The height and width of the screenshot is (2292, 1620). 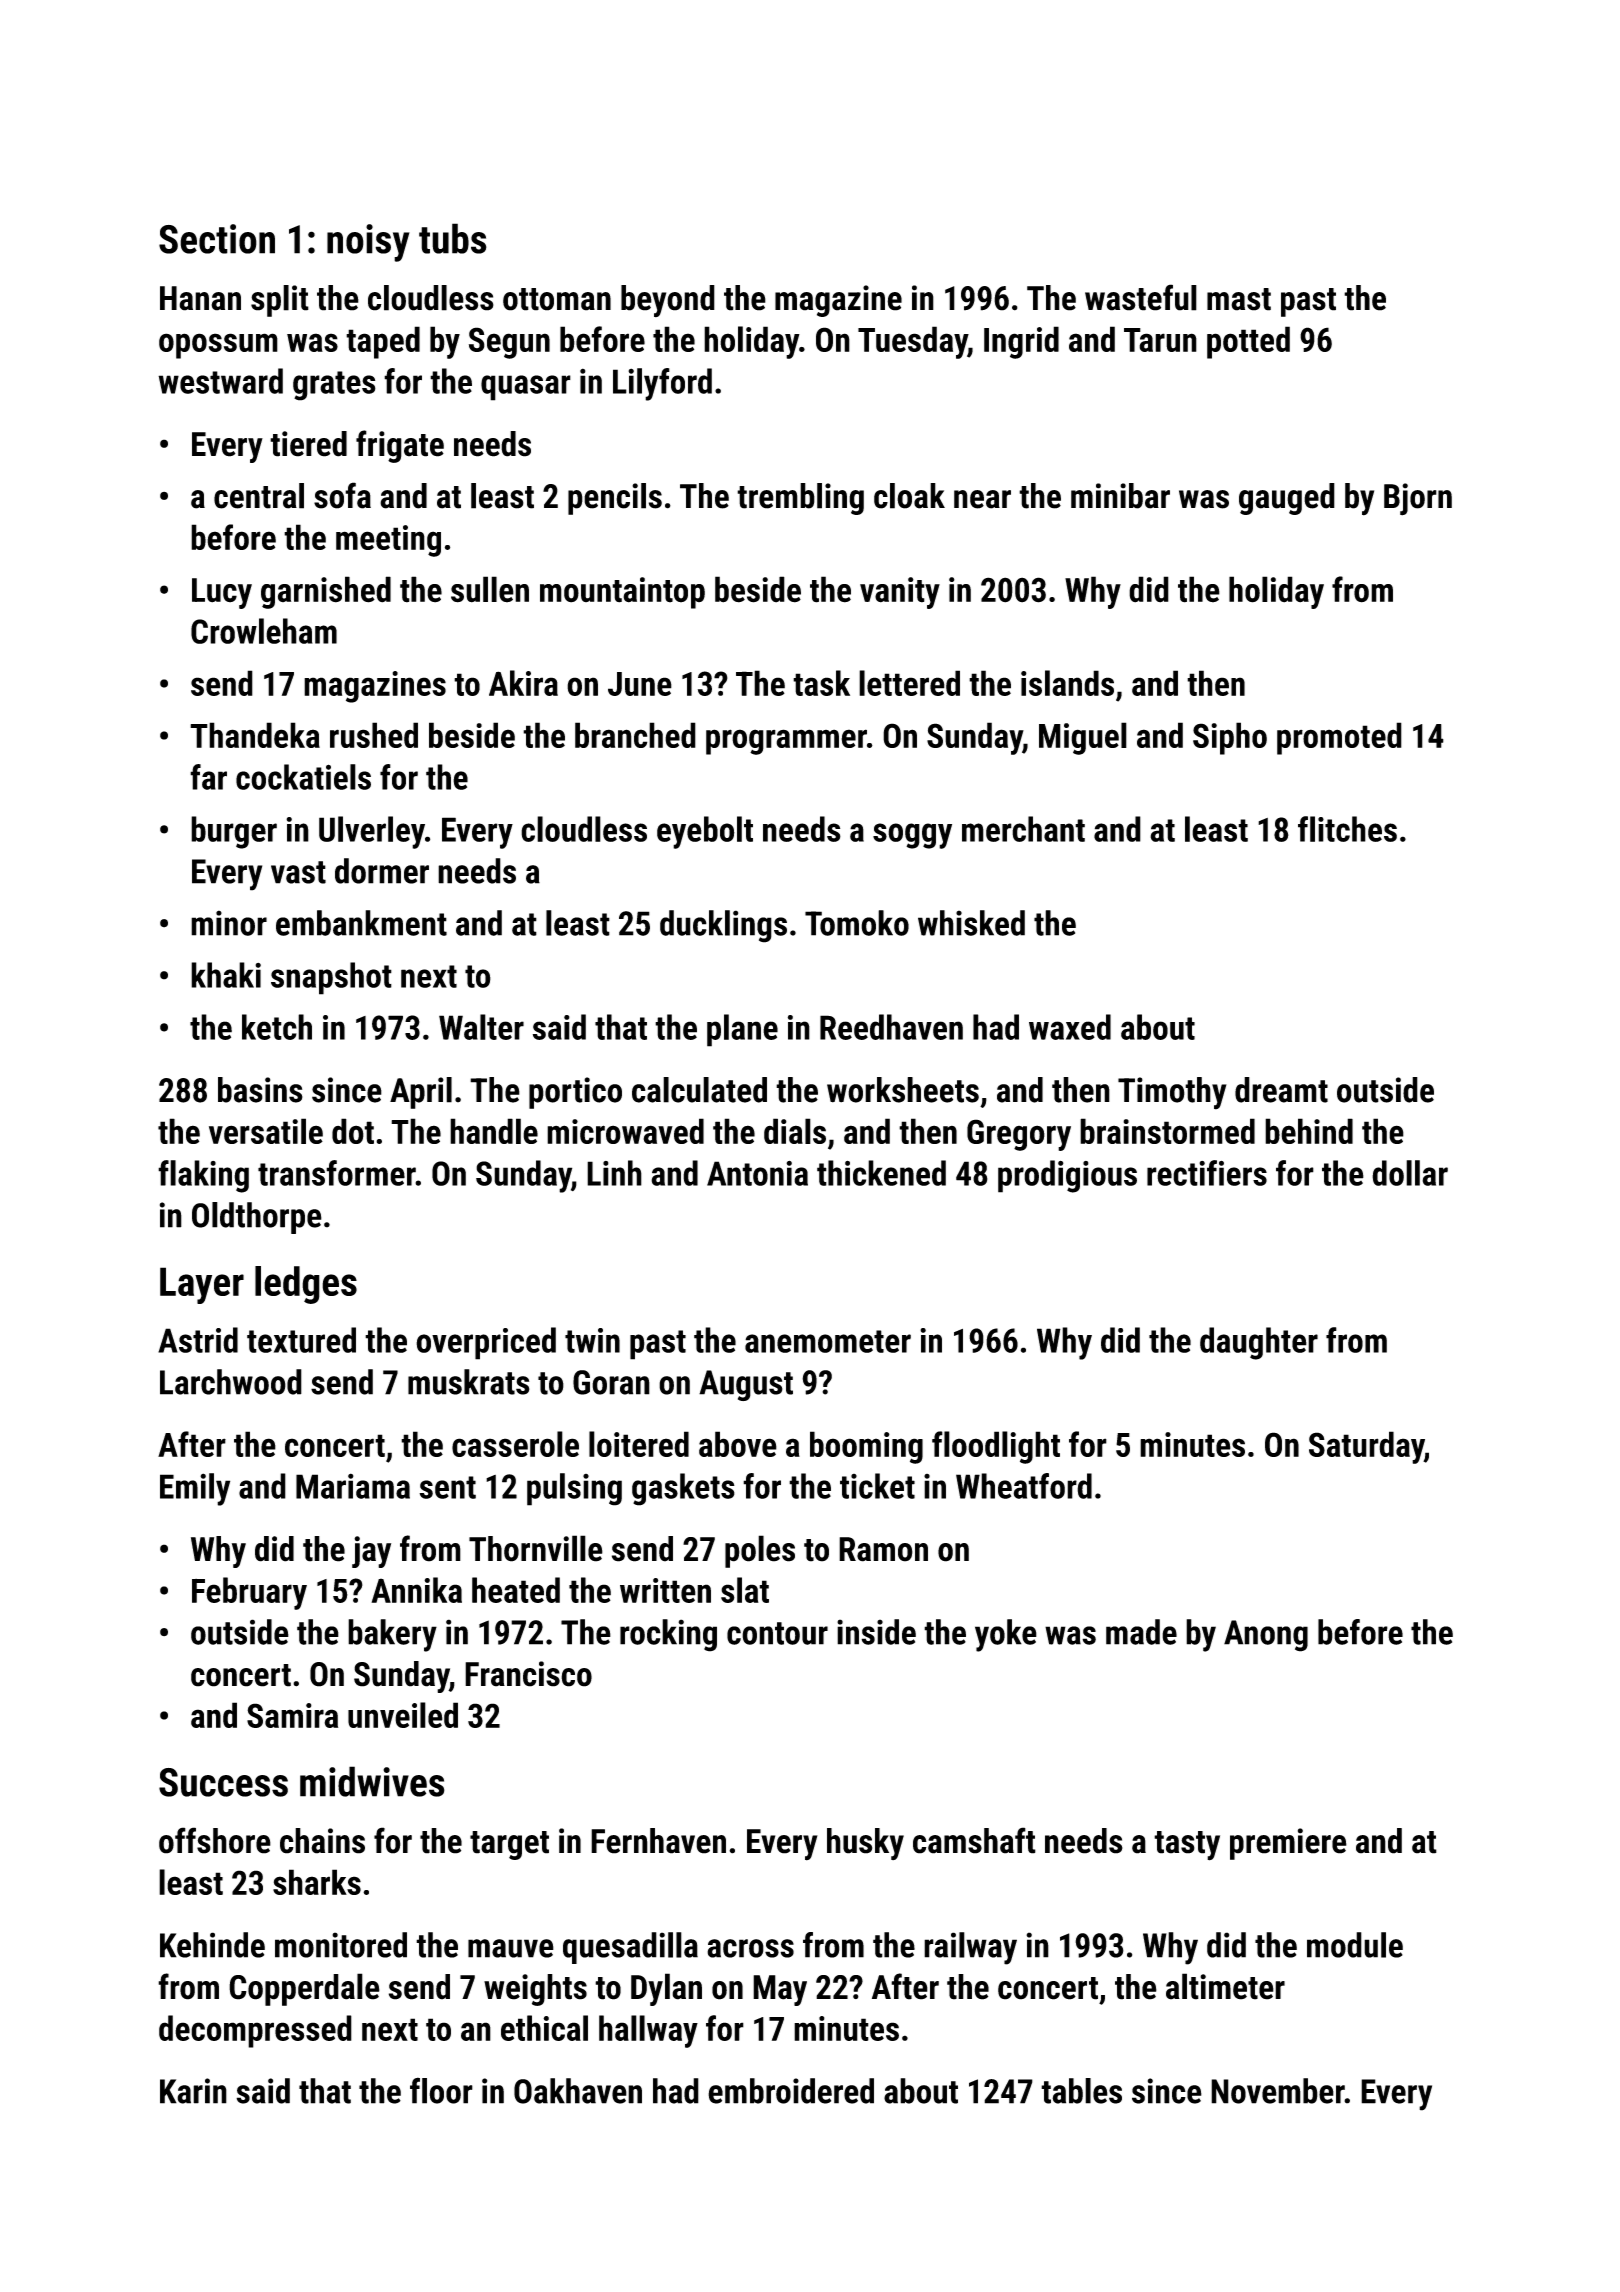 I want to click on June, so click(x=640, y=684).
